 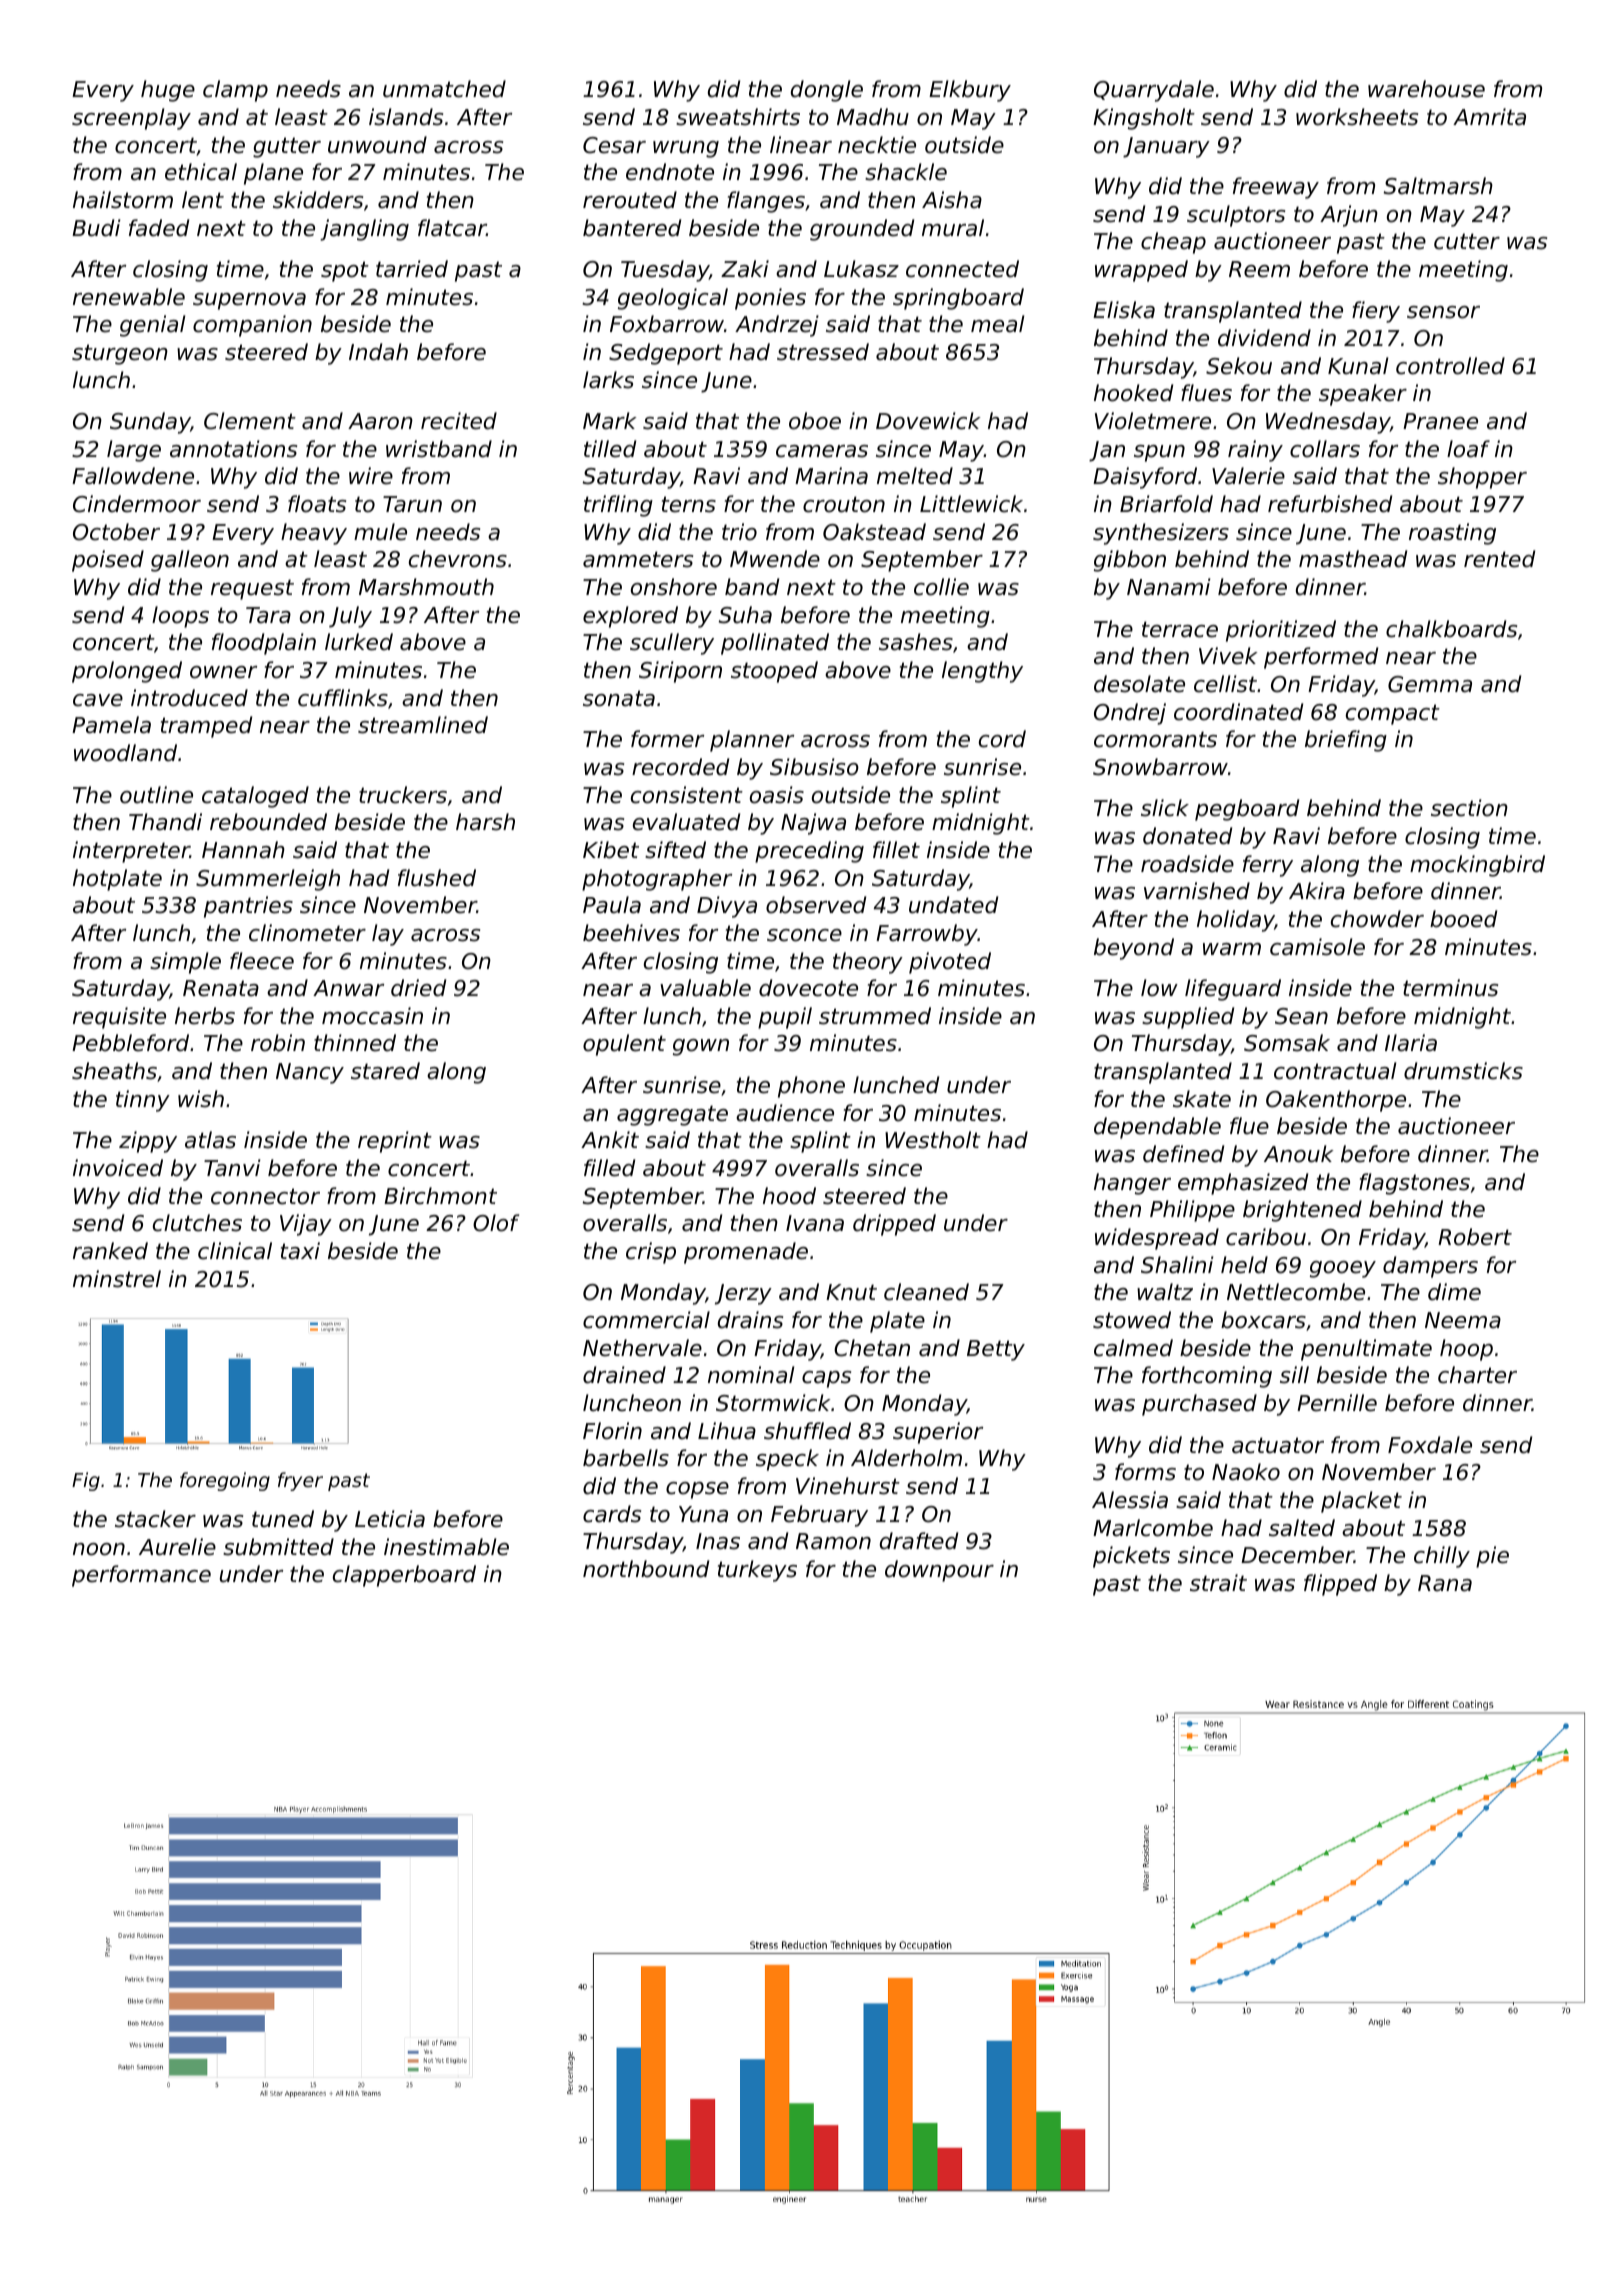 I want to click on Indah, so click(x=378, y=352).
